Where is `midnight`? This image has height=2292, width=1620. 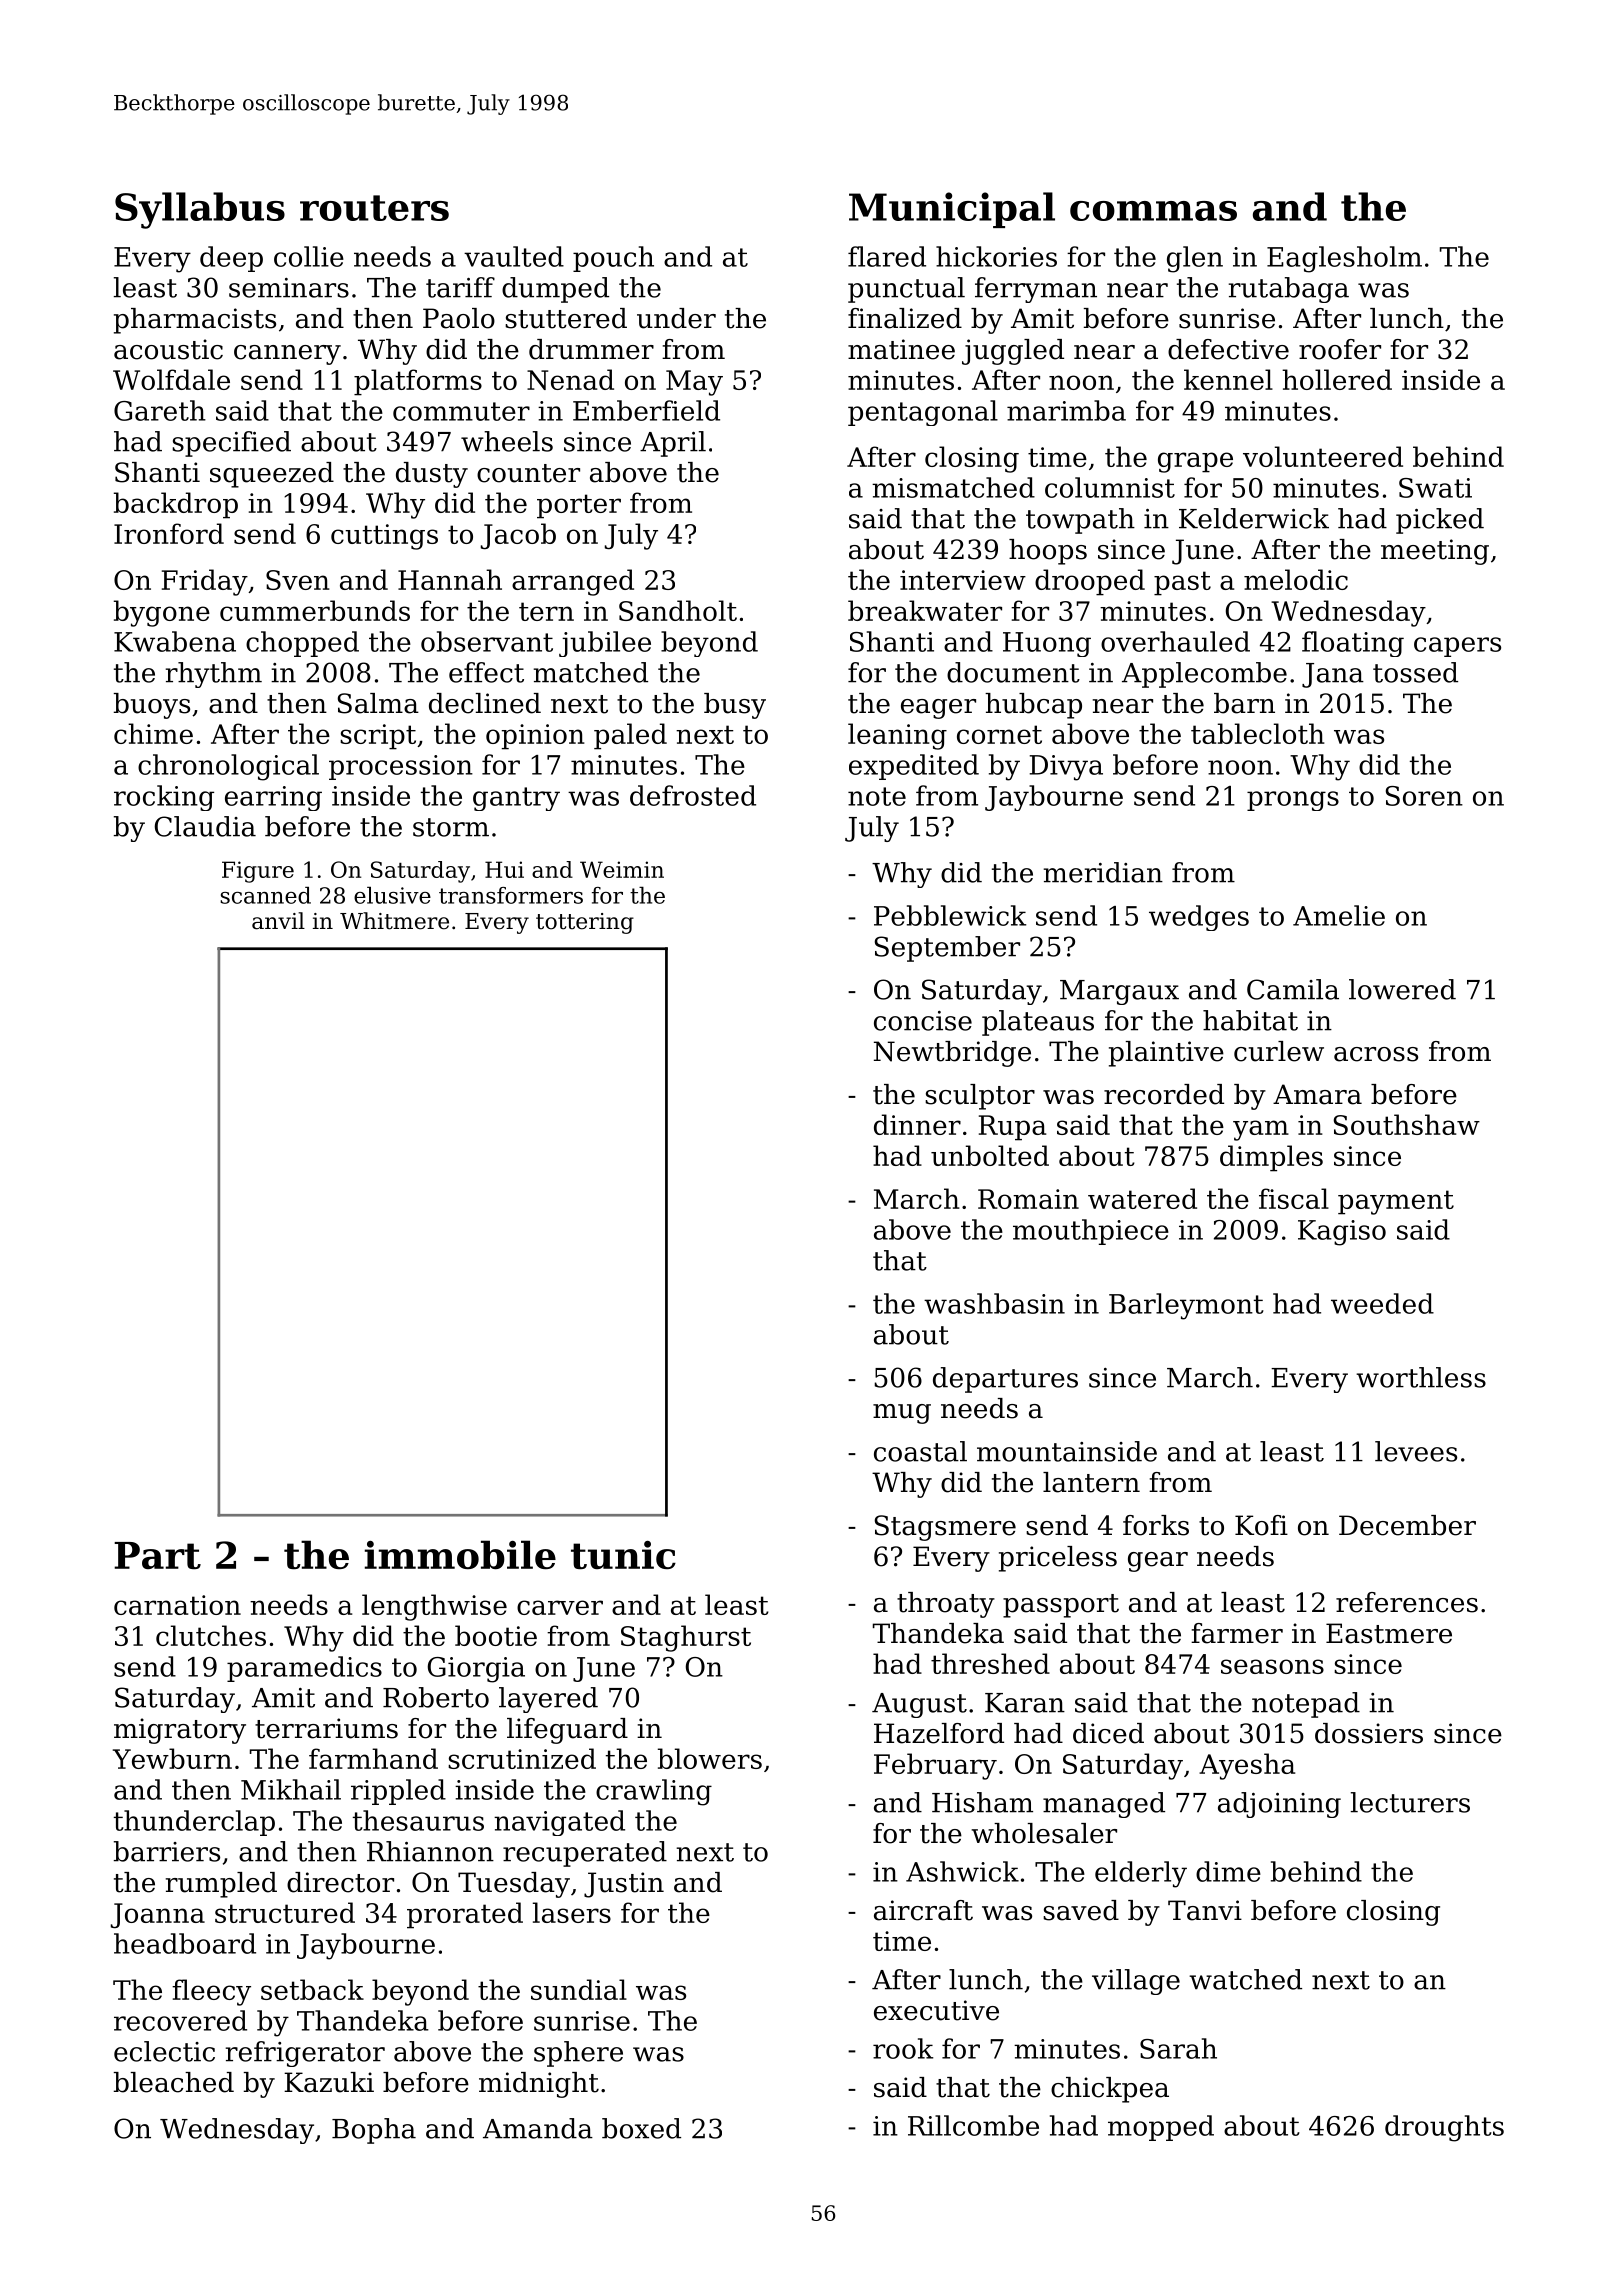 midnight is located at coordinates (539, 2085).
